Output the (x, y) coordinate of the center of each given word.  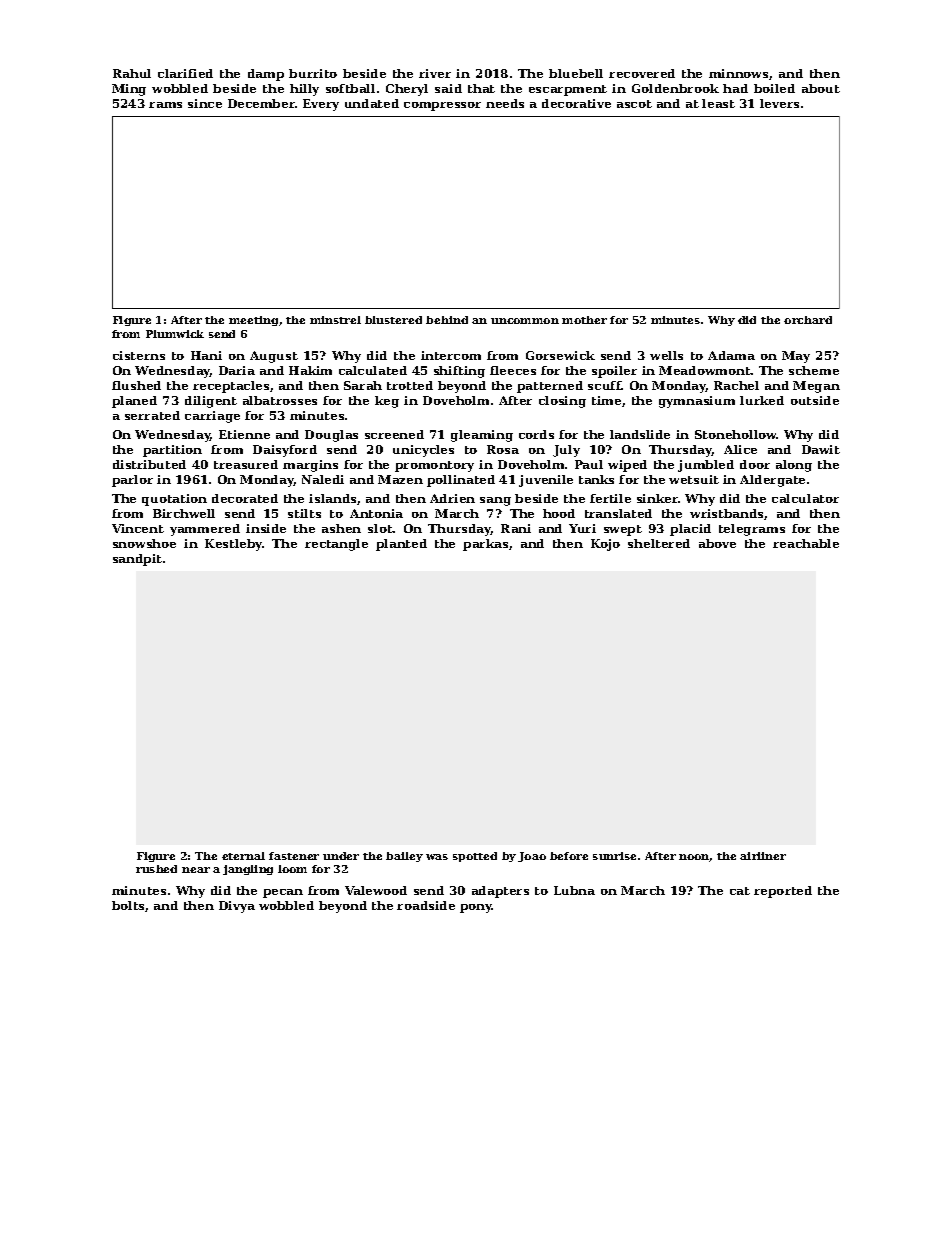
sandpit (137, 560)
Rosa (503, 449)
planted (401, 545)
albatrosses (280, 400)
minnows (738, 73)
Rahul (132, 73)
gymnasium (697, 402)
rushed (156, 869)
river (435, 73)
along (794, 466)
